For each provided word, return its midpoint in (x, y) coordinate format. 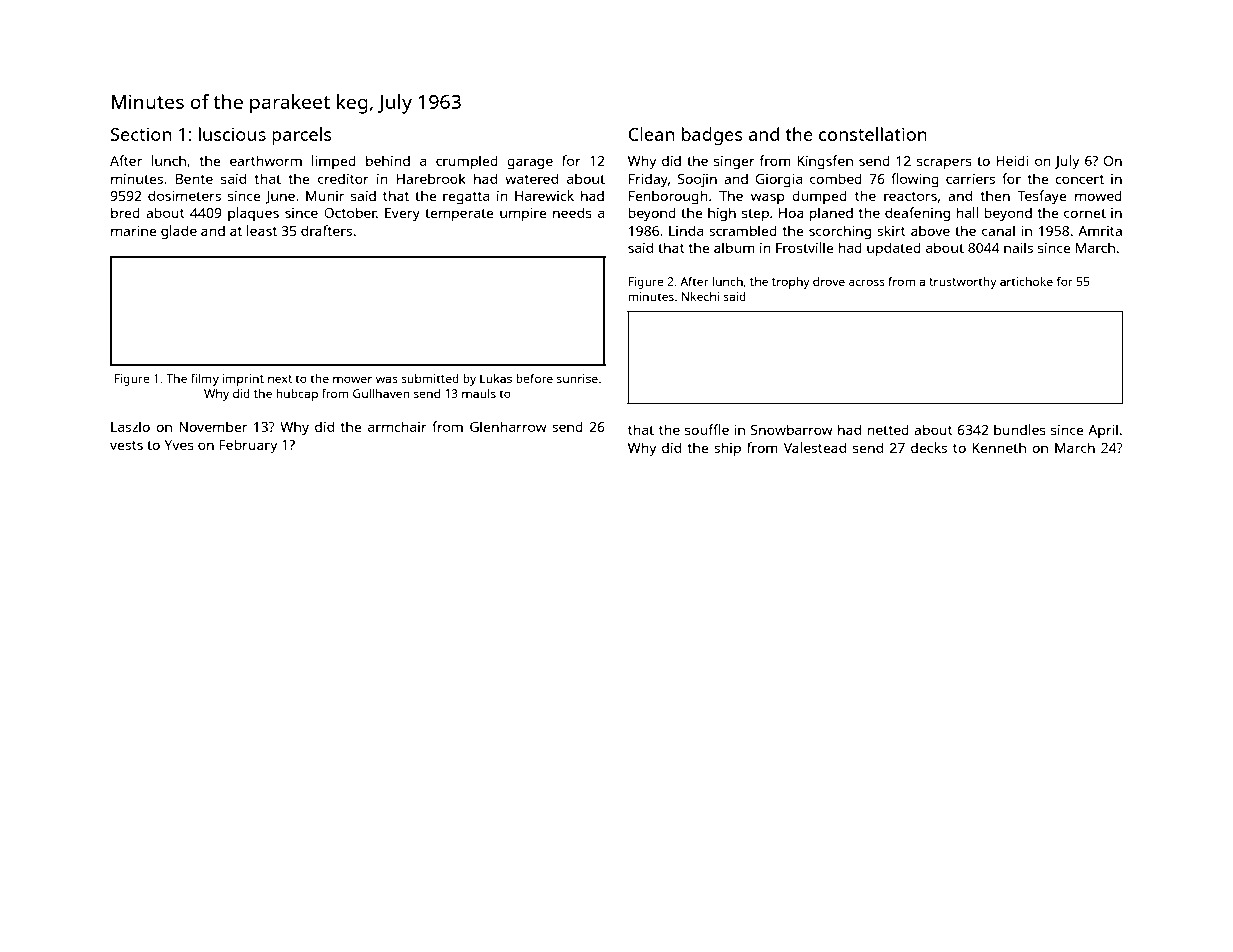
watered (531, 178)
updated (894, 249)
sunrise (577, 378)
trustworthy (963, 283)
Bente (194, 179)
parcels (302, 136)
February (248, 446)
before (534, 378)
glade (179, 232)
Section (141, 134)
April (1103, 431)
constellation (873, 134)
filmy (205, 379)
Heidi (1012, 160)
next (280, 379)
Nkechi (700, 296)
